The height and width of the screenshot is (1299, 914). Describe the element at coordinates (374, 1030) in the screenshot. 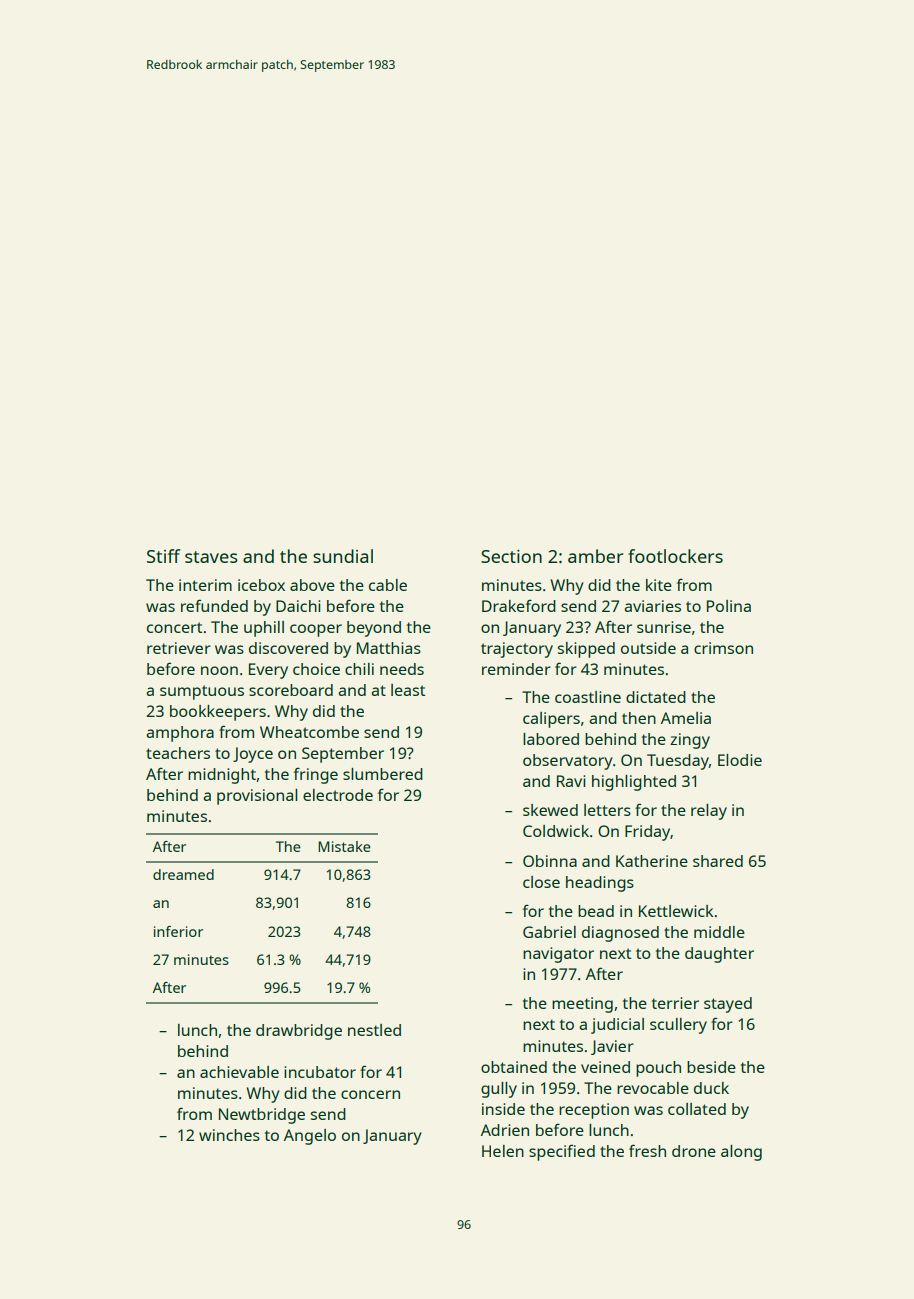

I see `nestled` at that location.
